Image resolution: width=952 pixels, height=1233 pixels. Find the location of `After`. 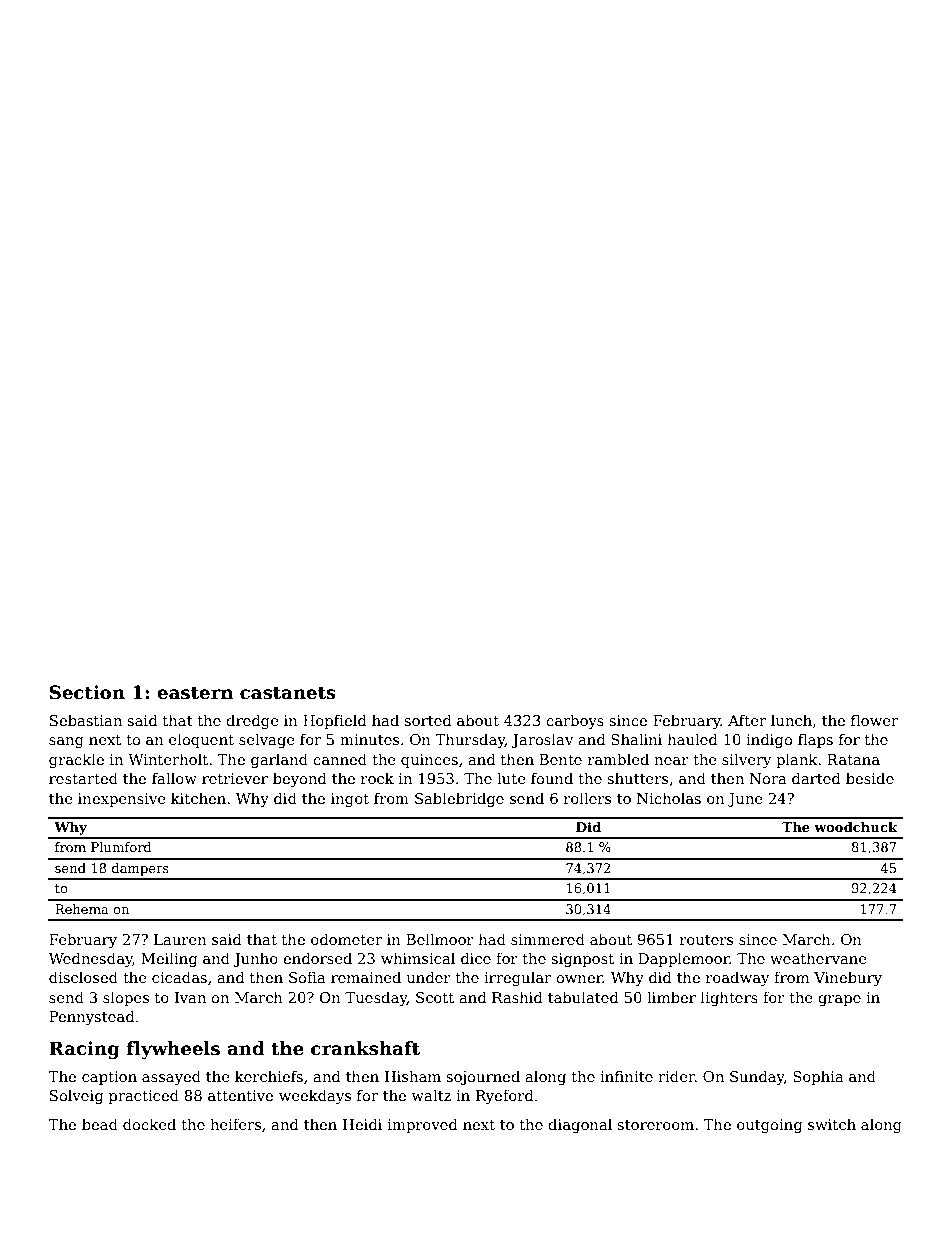

After is located at coordinates (747, 720).
